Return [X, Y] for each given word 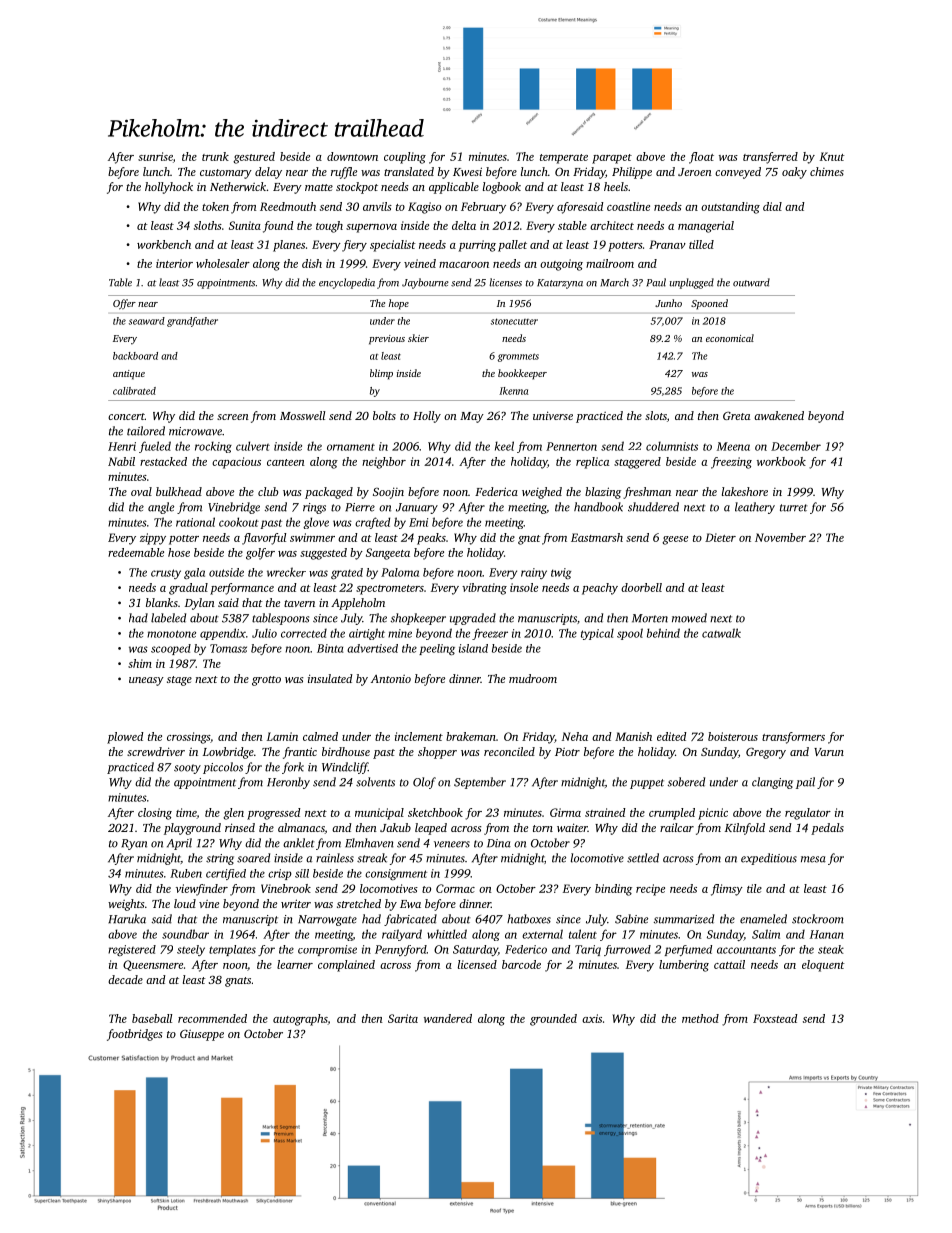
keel [504, 446]
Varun [829, 752]
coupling [405, 158]
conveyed [738, 173]
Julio [264, 633]
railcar [677, 827]
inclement [419, 736]
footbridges [135, 1035]
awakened [779, 415]
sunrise [155, 156]
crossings [188, 738]
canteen [286, 462]
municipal [379, 814]
